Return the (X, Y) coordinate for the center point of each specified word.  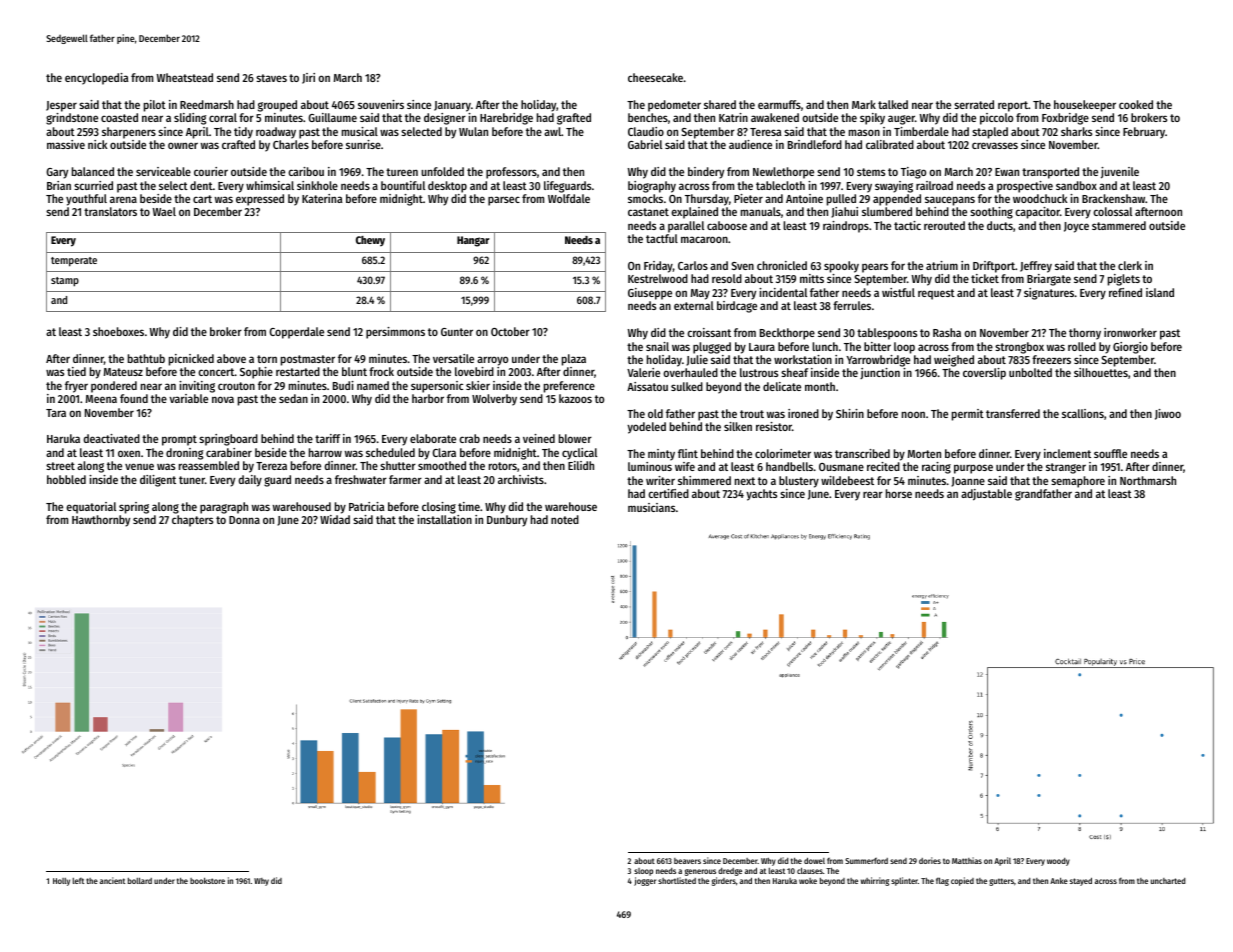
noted (565, 519)
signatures (1049, 294)
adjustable (986, 495)
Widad (335, 519)
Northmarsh (1148, 480)
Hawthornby (101, 521)
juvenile (1120, 173)
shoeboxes (118, 331)
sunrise (363, 144)
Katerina (322, 198)
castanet (648, 212)
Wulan (473, 131)
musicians (651, 507)
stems (871, 172)
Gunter (457, 332)
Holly (61, 882)
